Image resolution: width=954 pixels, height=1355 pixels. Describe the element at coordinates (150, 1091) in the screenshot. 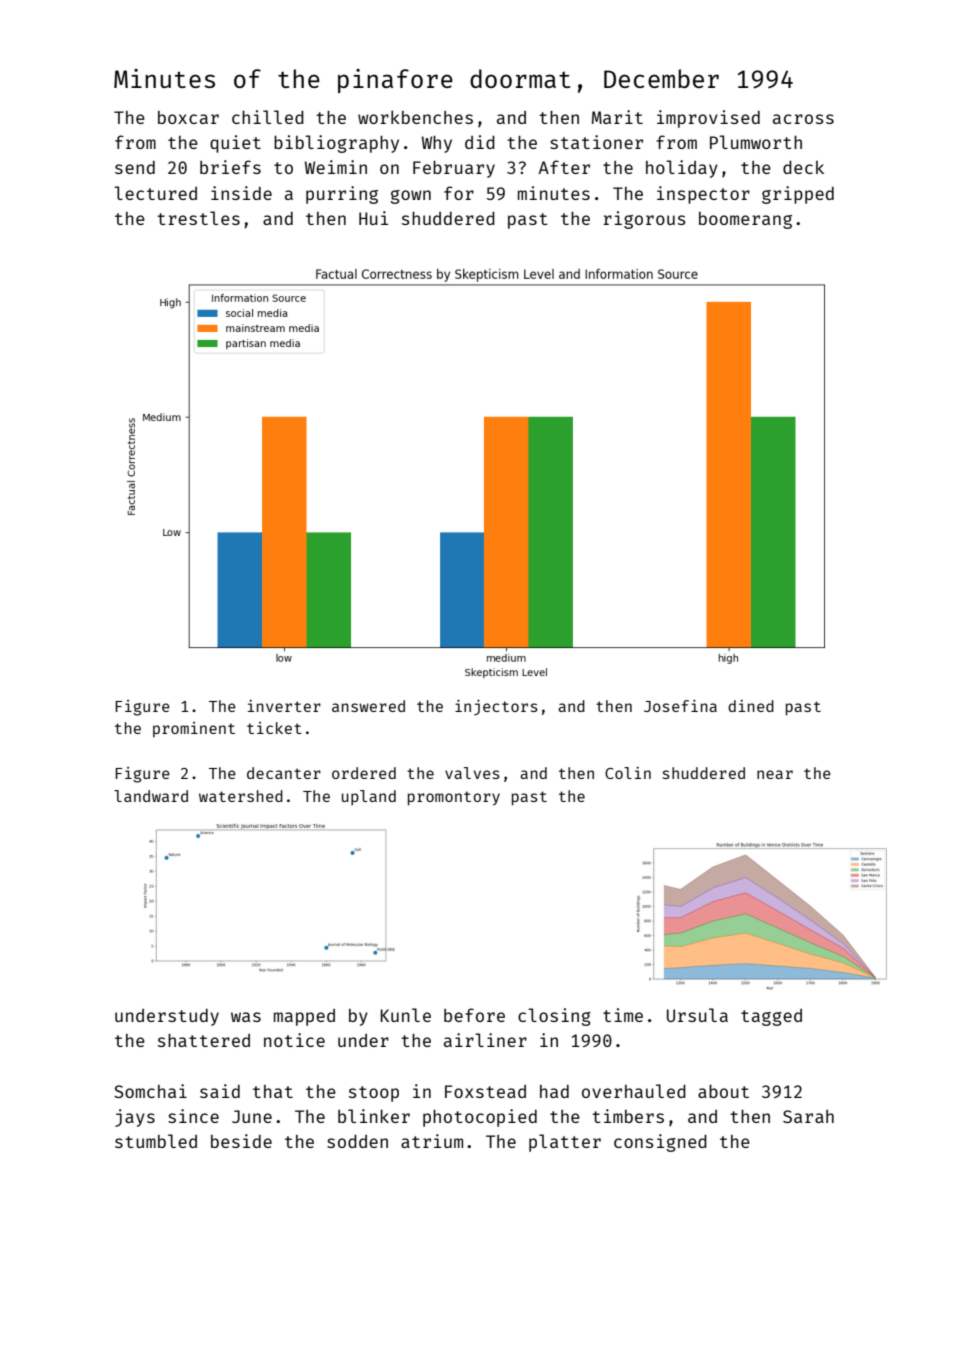

I see `Somchai` at that location.
